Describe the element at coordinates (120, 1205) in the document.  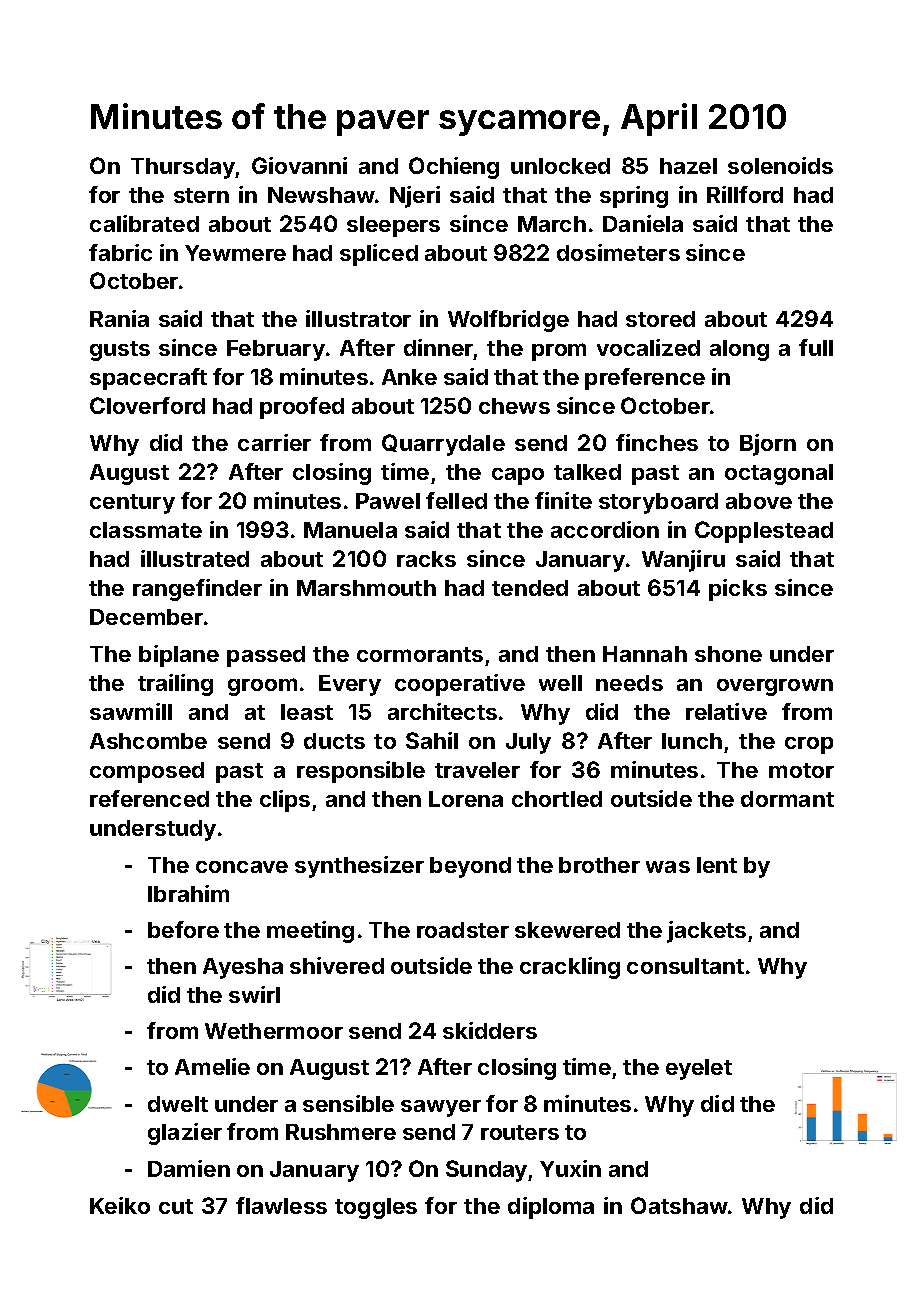
I see `Keiko` at that location.
